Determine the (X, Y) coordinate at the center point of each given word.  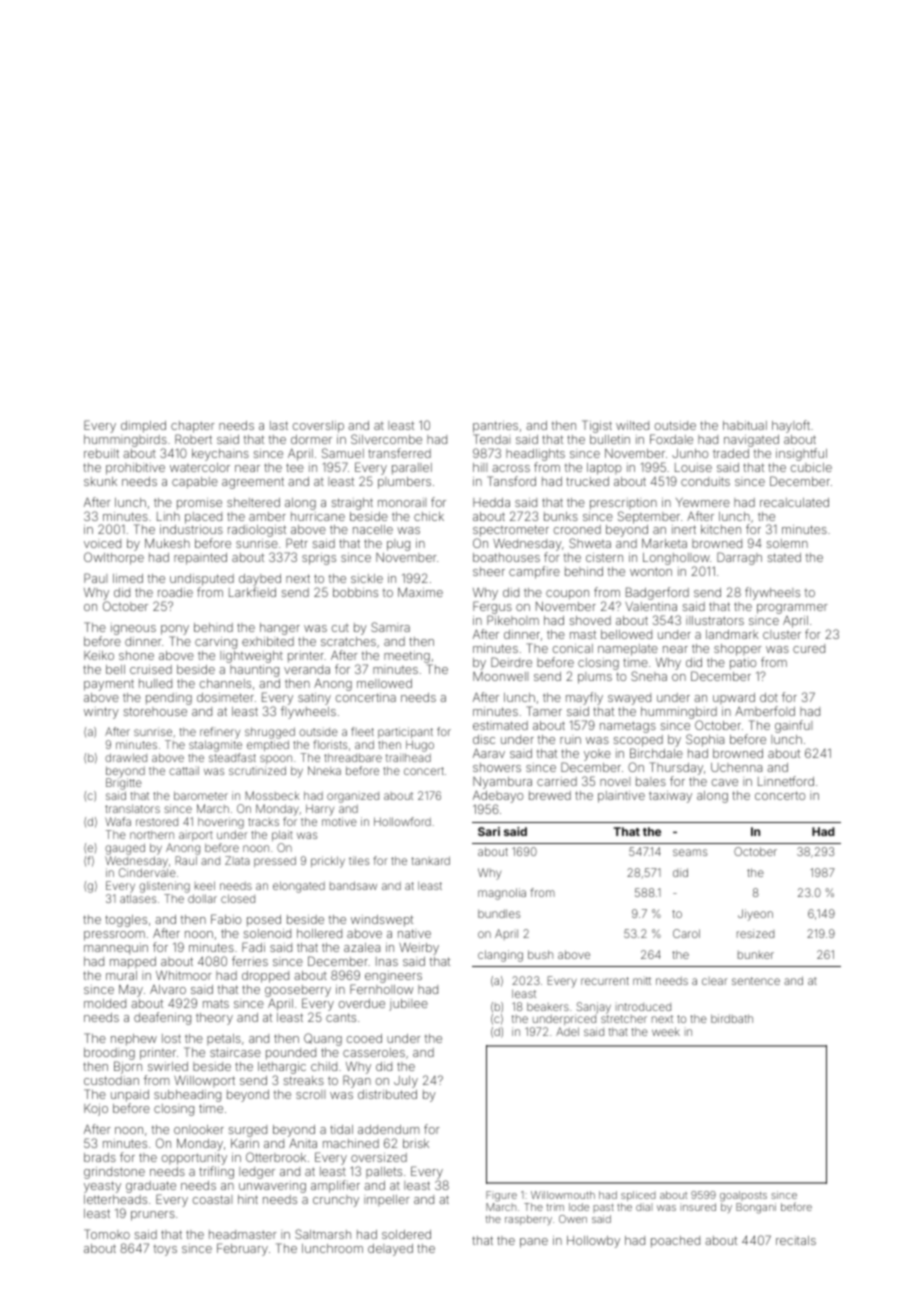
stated (784, 557)
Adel (567, 1031)
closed (238, 898)
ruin (570, 740)
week (666, 1031)
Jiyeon (755, 915)
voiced (102, 543)
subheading (187, 1096)
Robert (193, 439)
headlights (535, 455)
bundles (499, 913)
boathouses (506, 557)
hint (248, 1199)
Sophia (705, 740)
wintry (101, 713)
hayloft (791, 426)
